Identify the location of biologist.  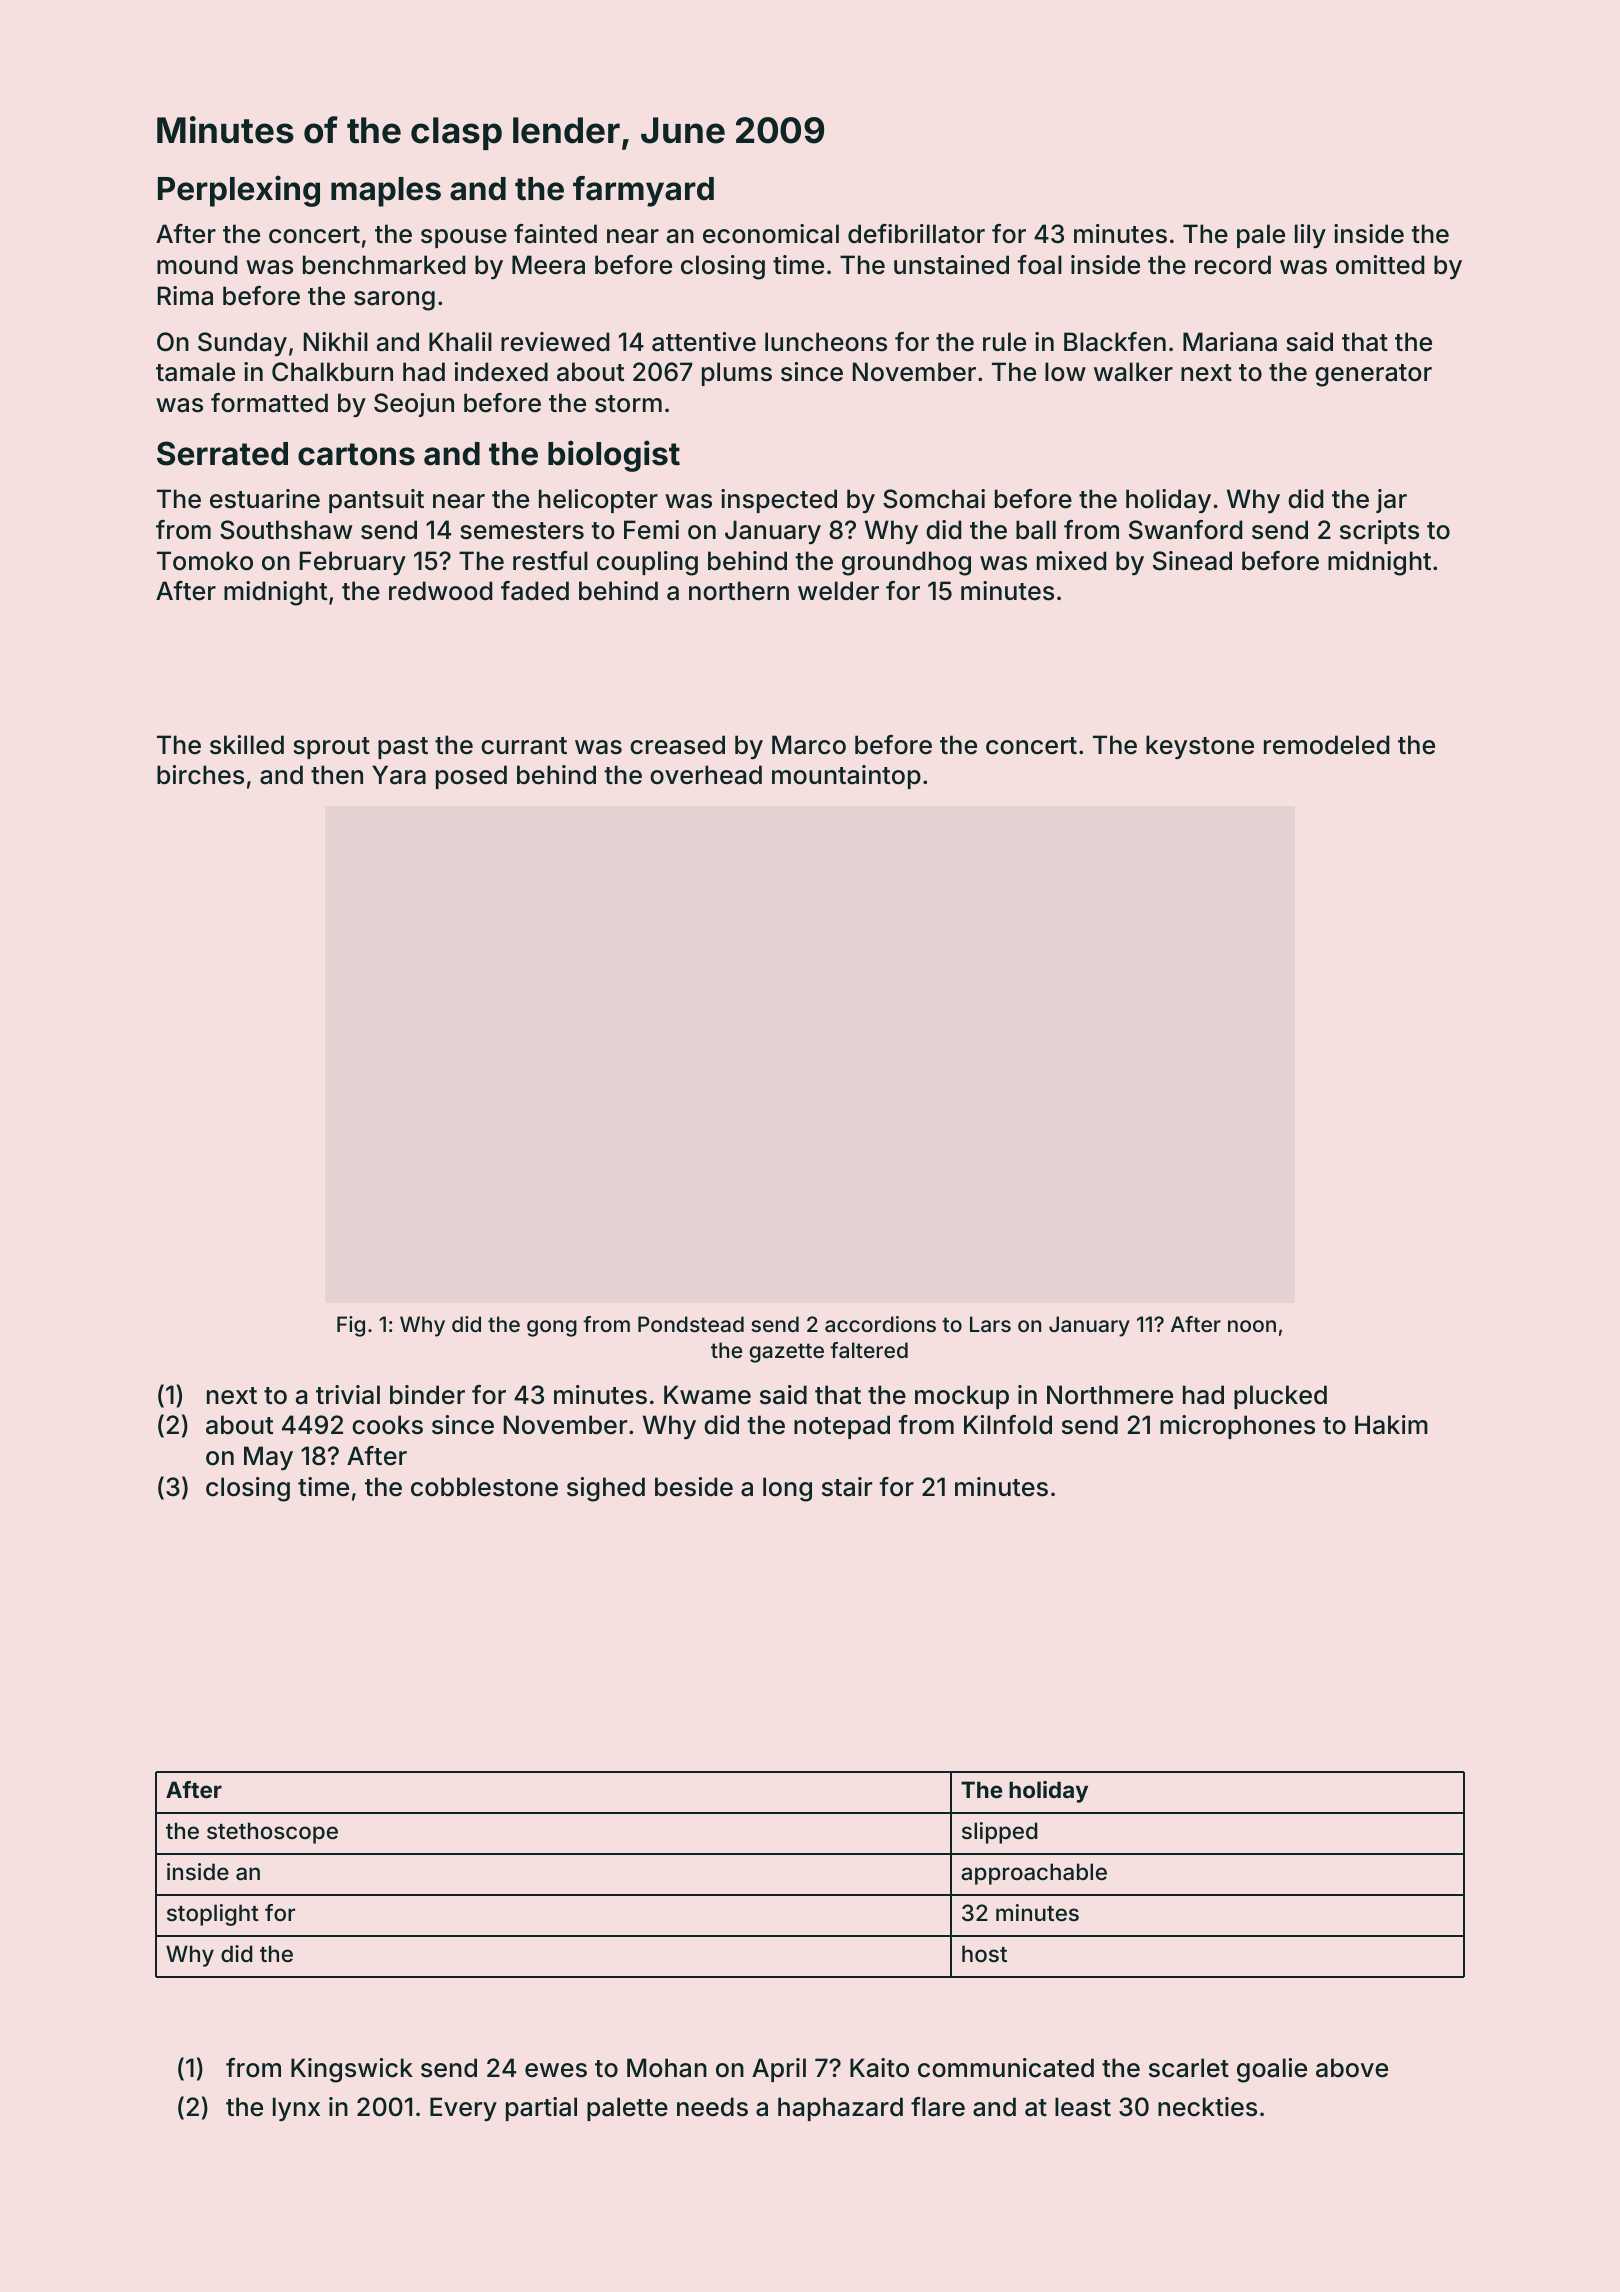
(614, 456).
